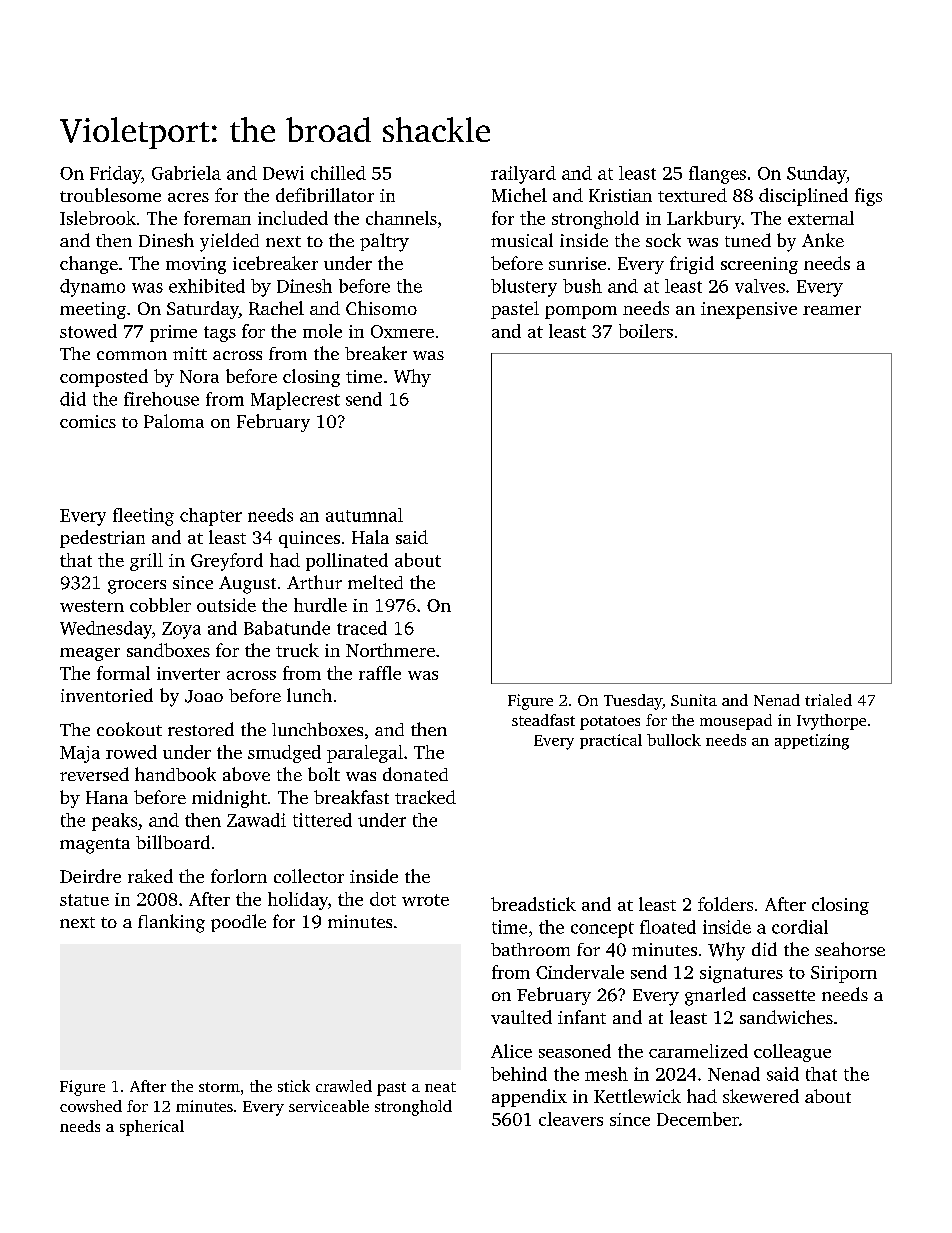 This image has height=1233, width=952. What do you see at coordinates (812, 742) in the image?
I see `appetizing` at bounding box center [812, 742].
